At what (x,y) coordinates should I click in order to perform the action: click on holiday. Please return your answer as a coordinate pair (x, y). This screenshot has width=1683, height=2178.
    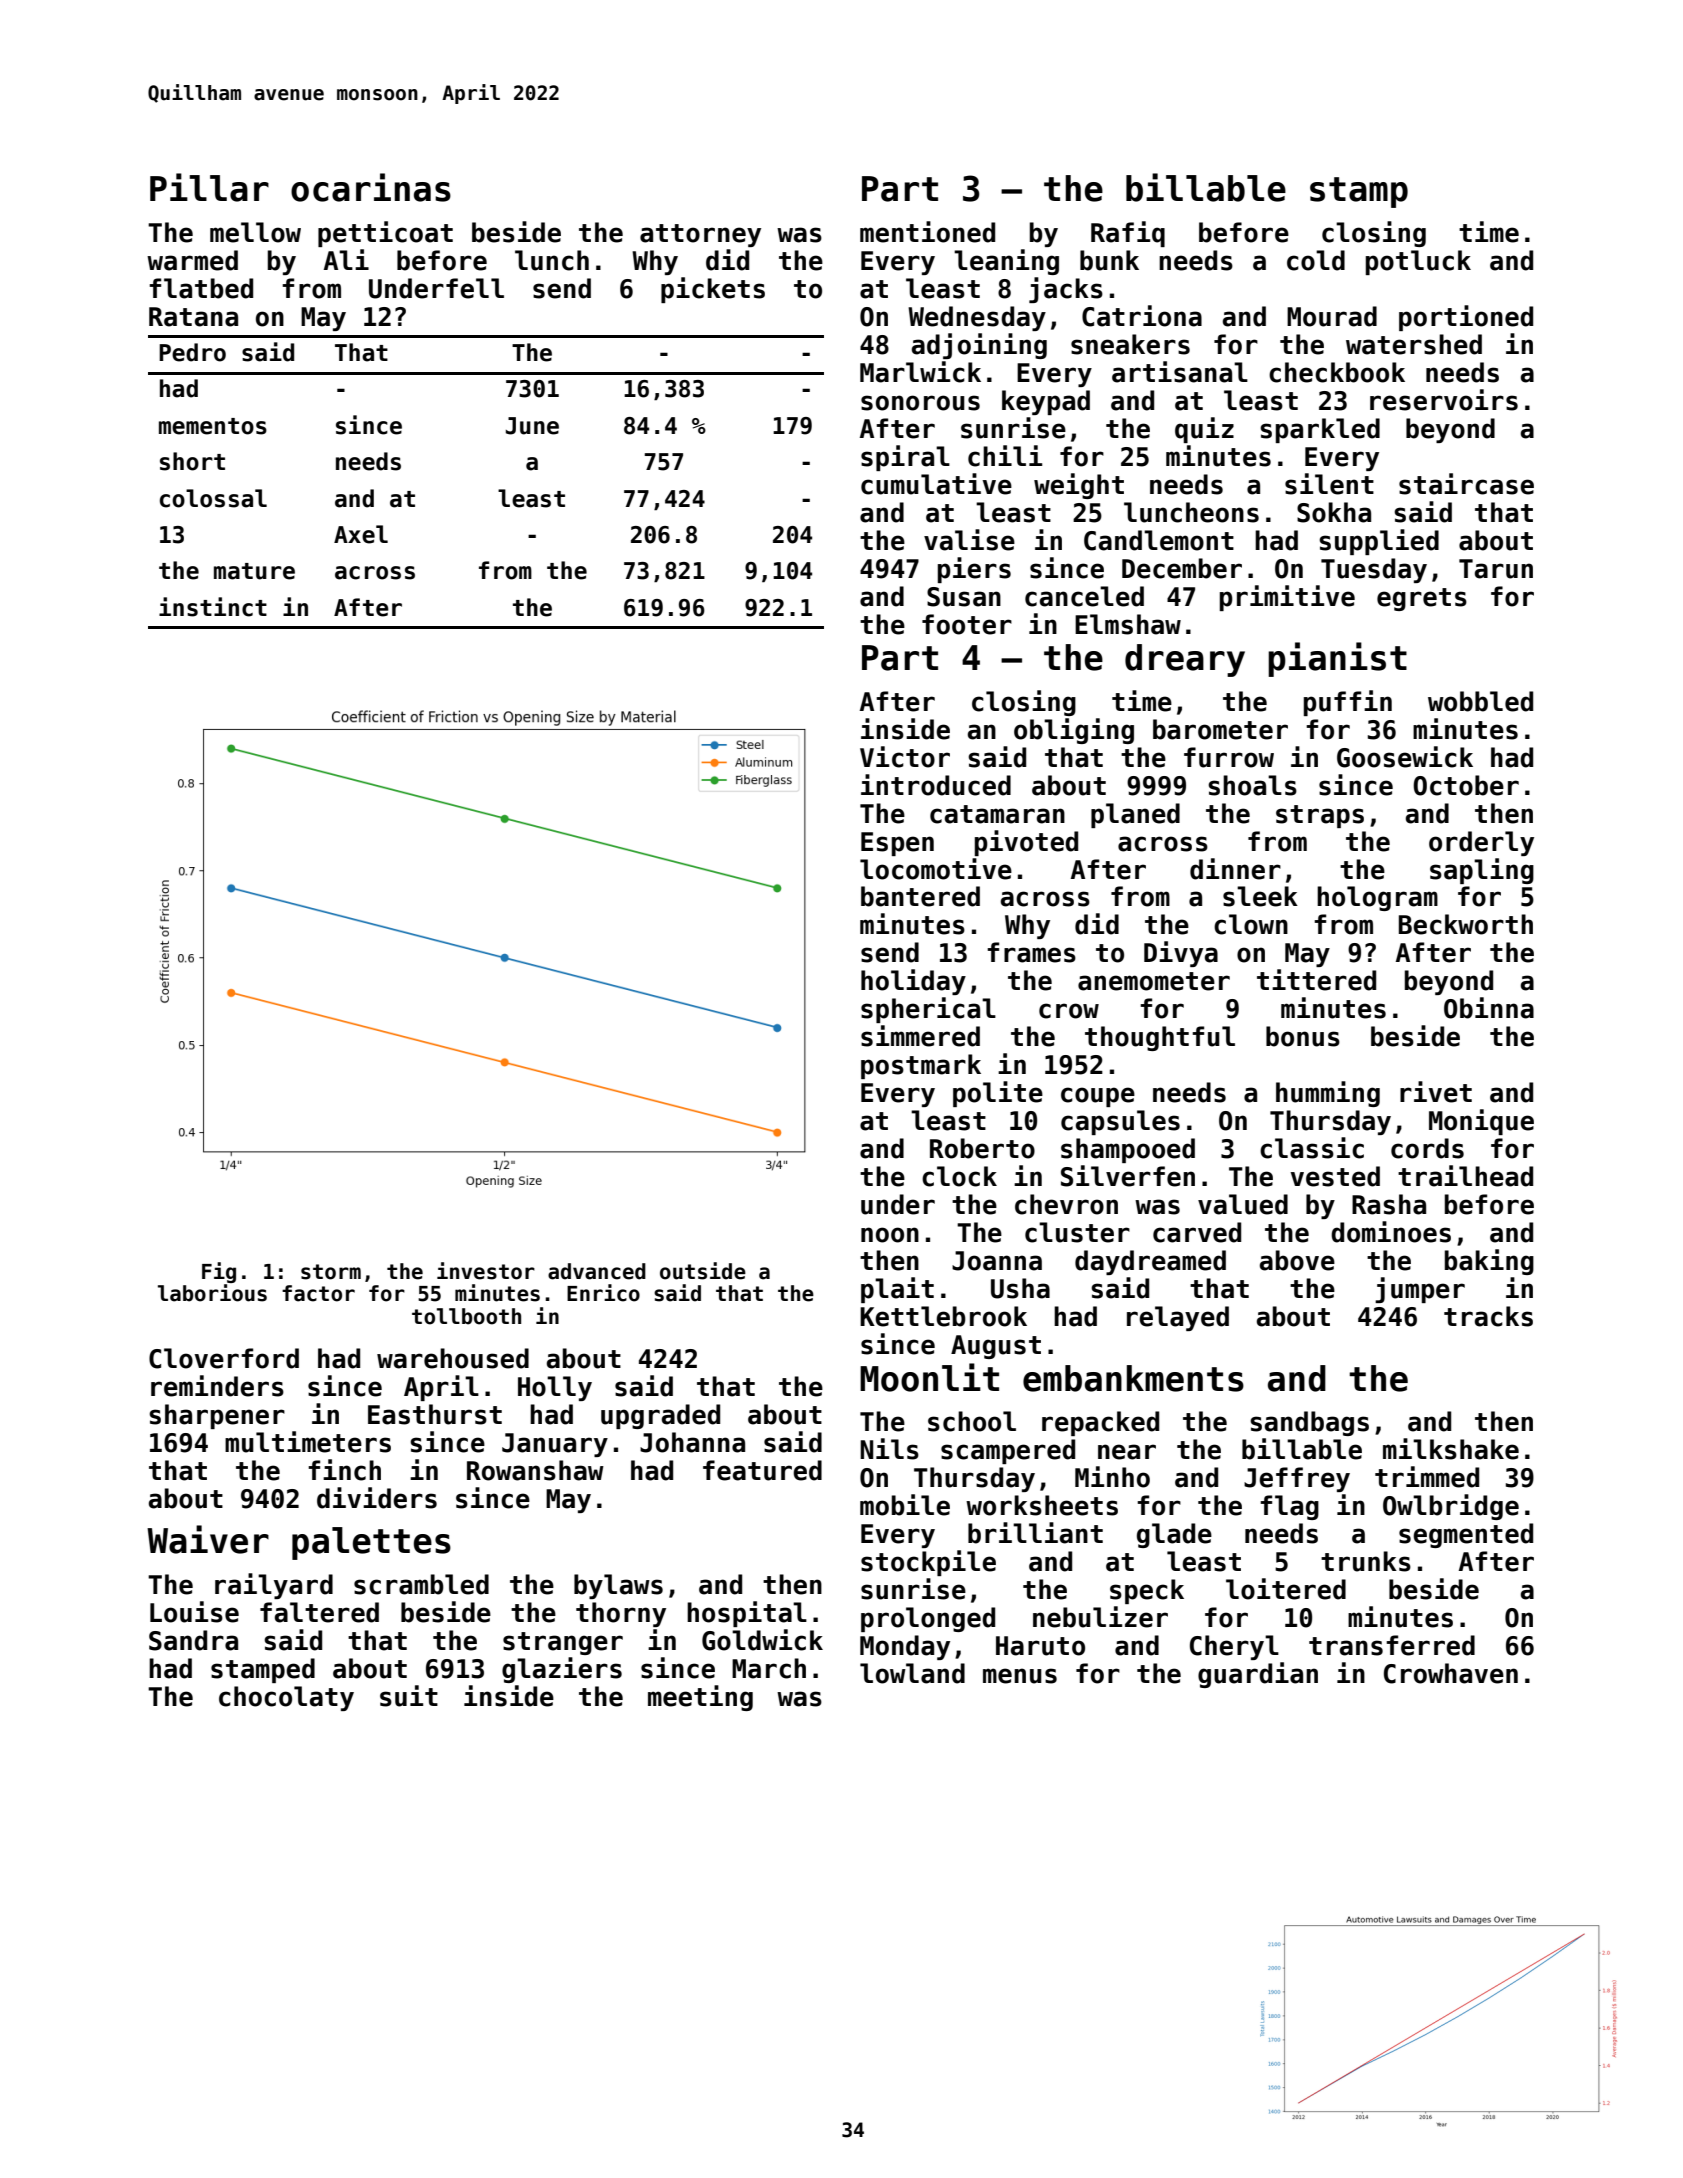
    Looking at the image, I should click on (913, 982).
